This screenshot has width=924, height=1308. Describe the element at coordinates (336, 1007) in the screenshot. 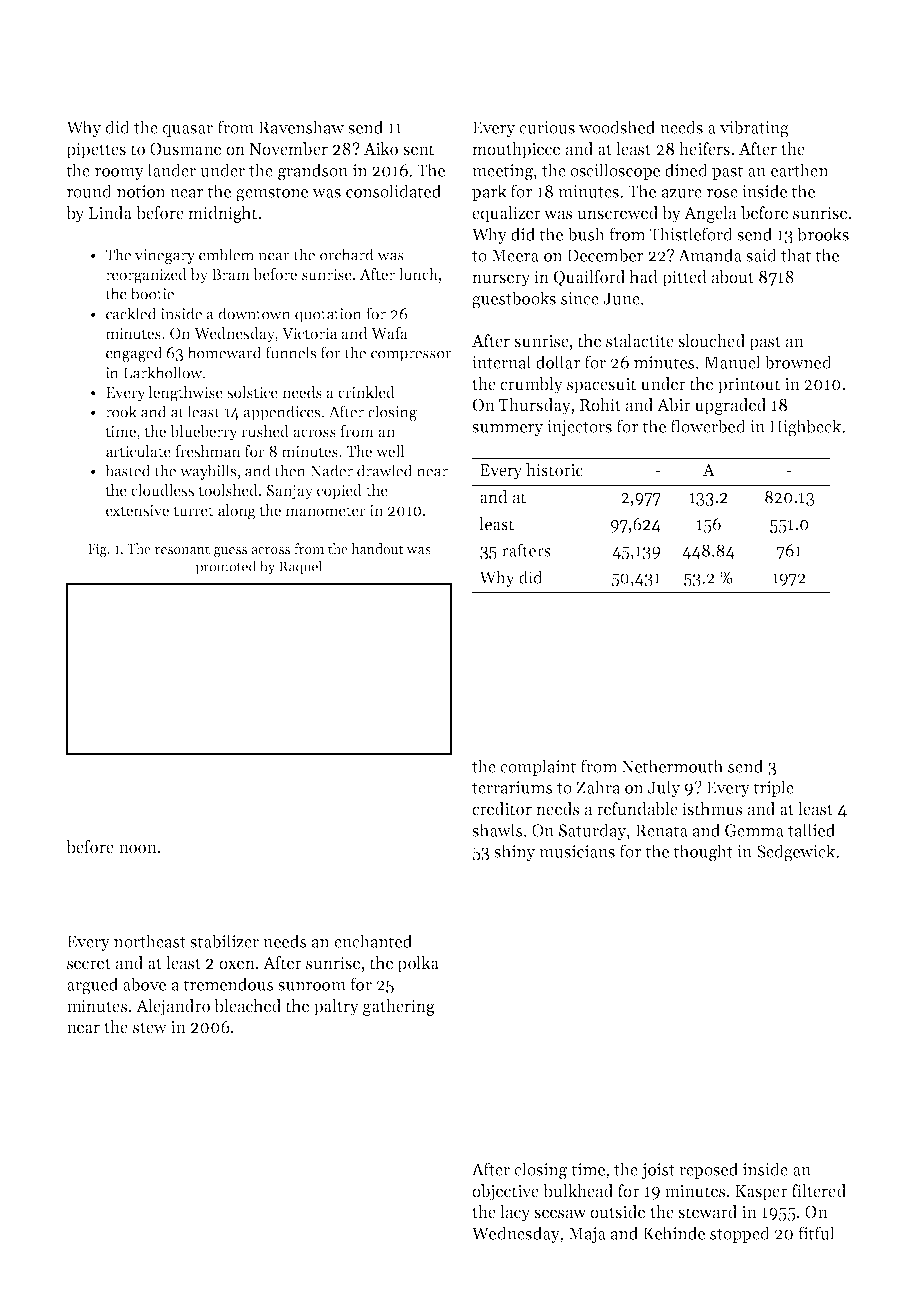

I see `paltry` at that location.
